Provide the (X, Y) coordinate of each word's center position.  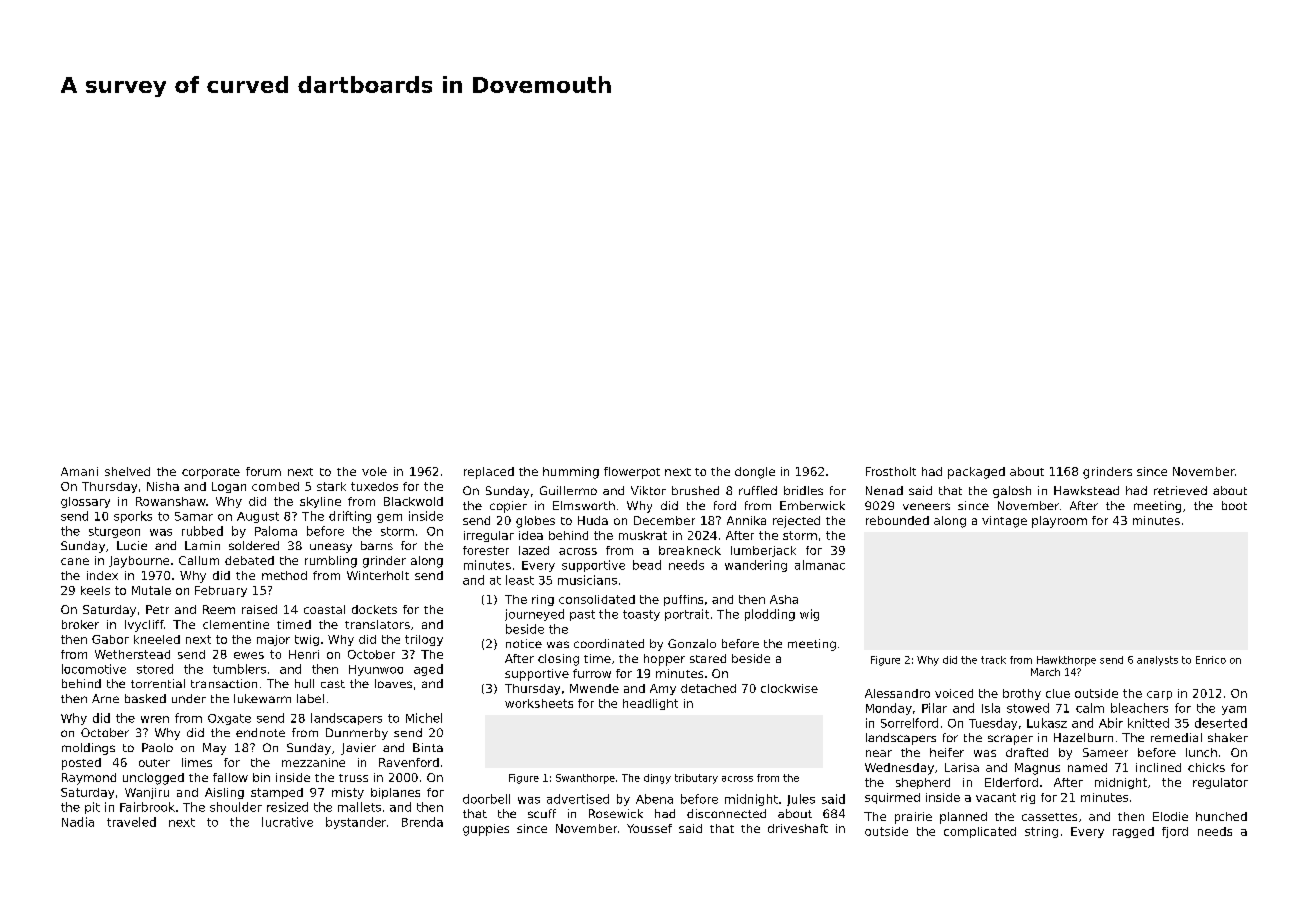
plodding (770, 615)
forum (263, 471)
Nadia (78, 822)
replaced (489, 473)
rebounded (897, 520)
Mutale (151, 590)
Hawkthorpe (1066, 661)
